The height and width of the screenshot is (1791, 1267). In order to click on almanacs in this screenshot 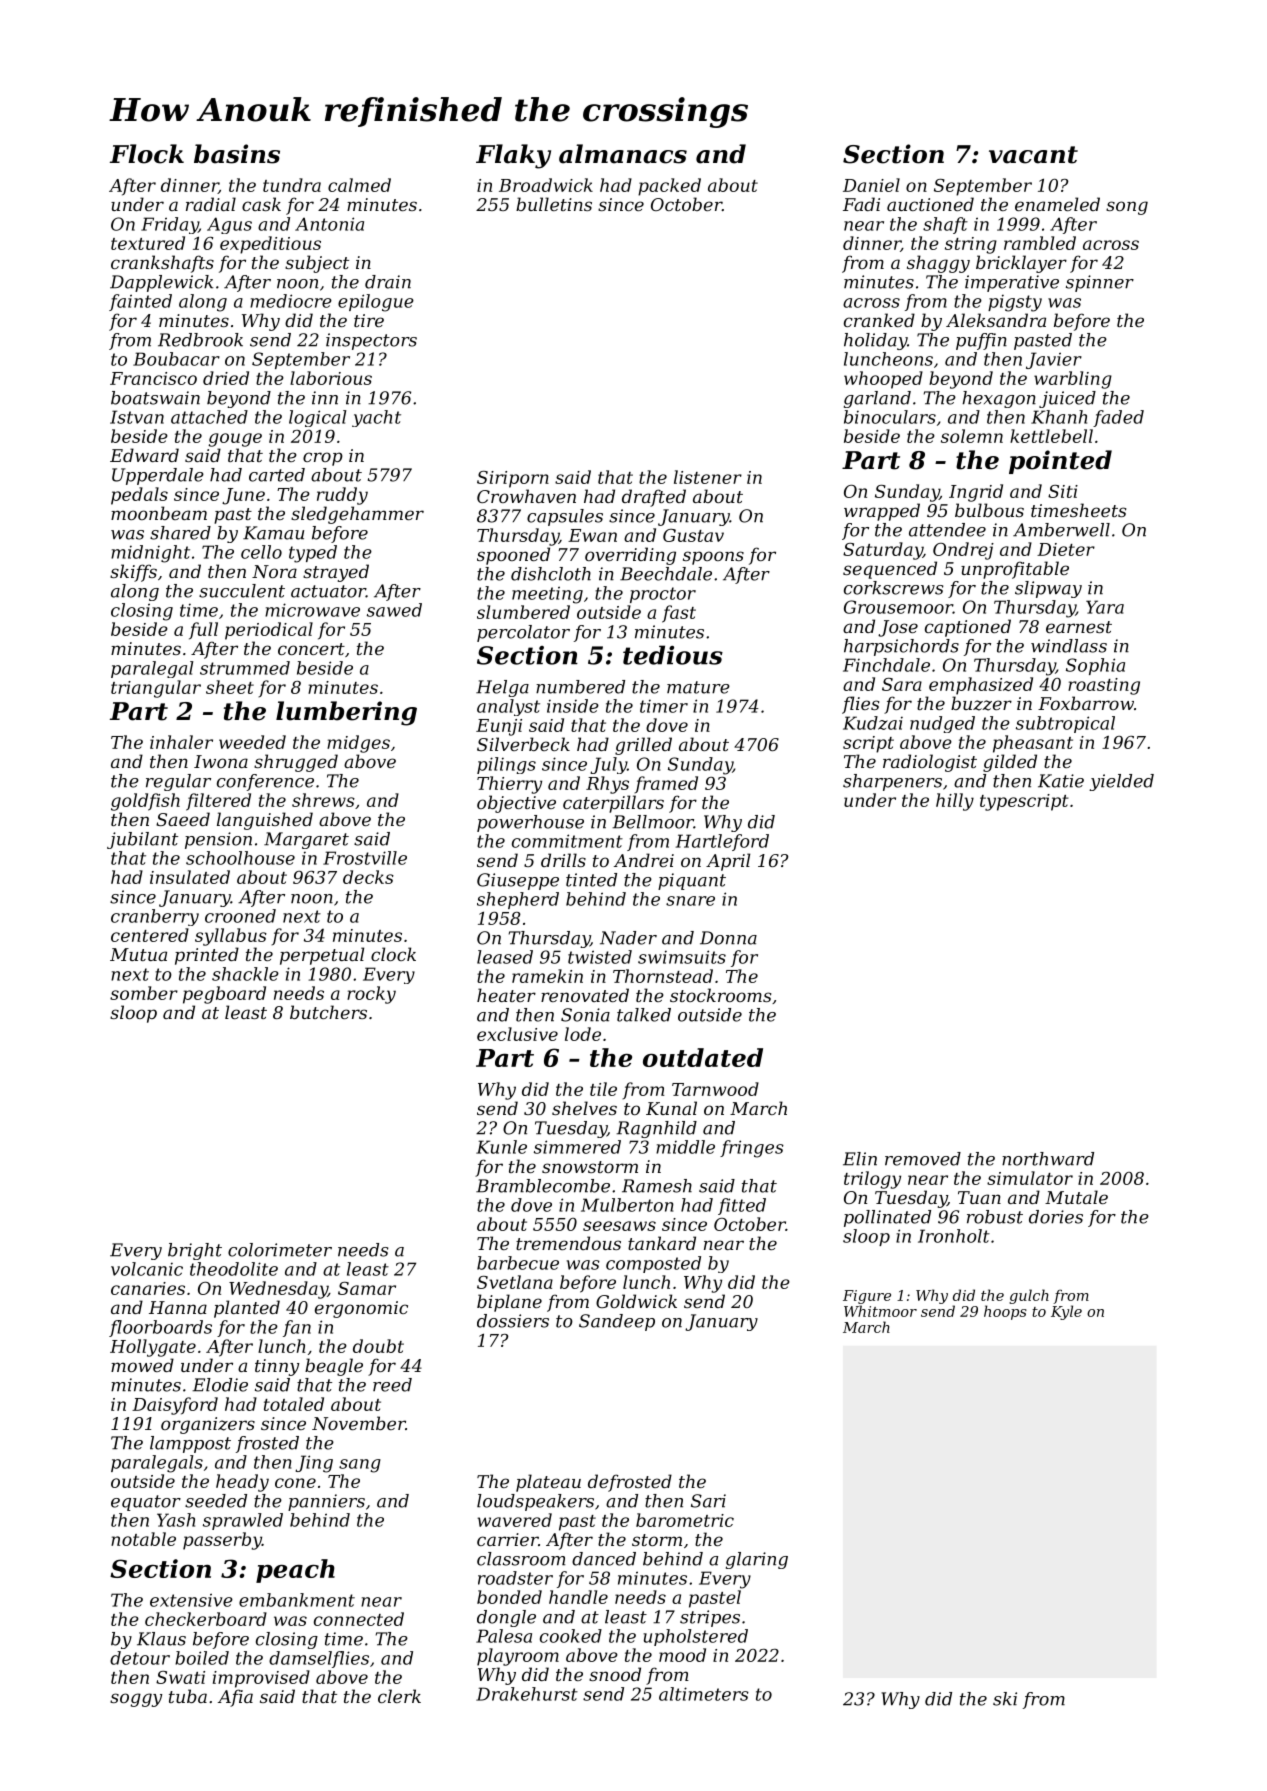, I will do `click(623, 154)`.
